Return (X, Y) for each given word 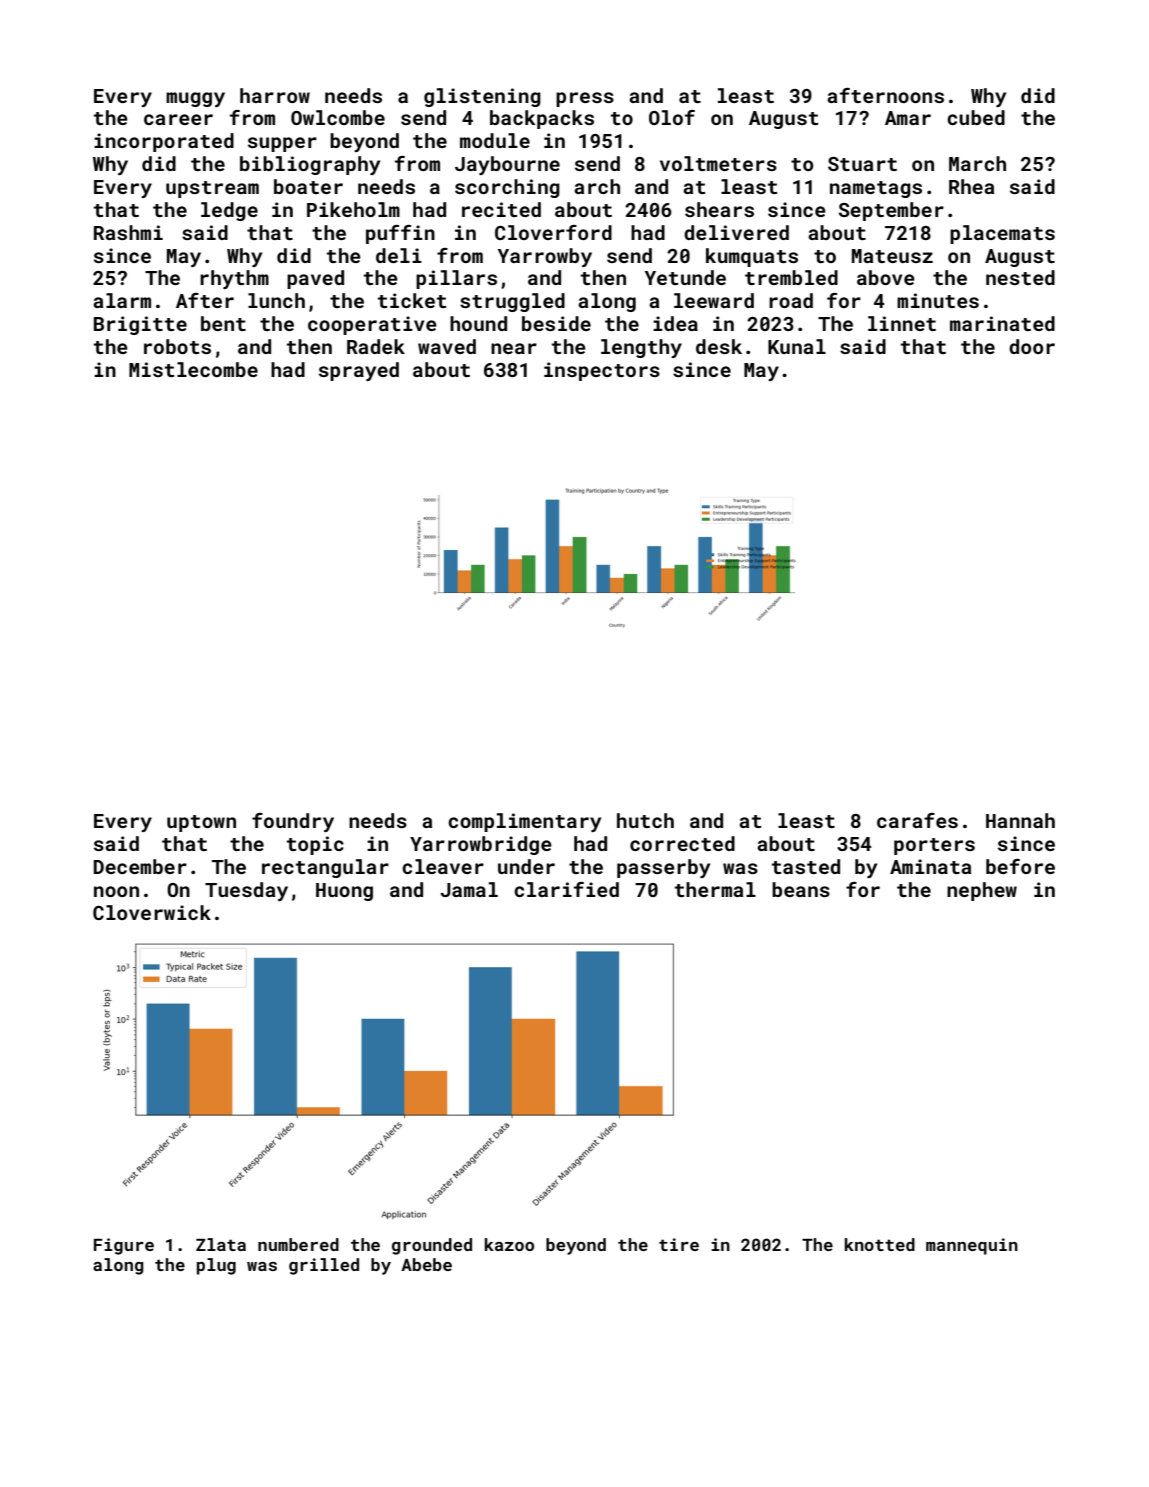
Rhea (971, 186)
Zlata (221, 1244)
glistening (482, 97)
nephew (982, 891)
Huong (344, 892)
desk (719, 346)
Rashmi (128, 232)
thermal (715, 889)
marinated (1002, 323)
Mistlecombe (193, 369)
